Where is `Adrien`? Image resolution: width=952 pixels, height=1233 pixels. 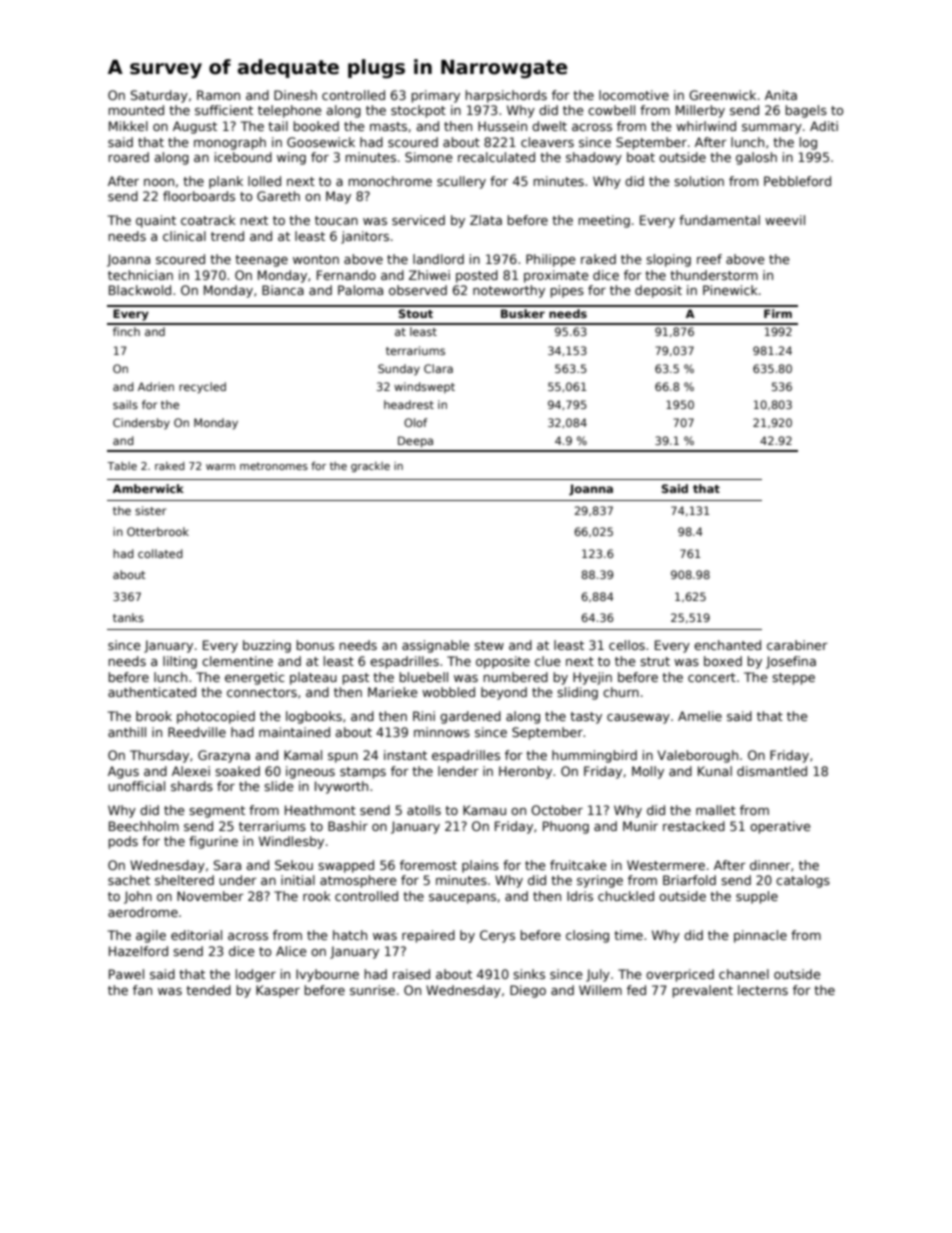
Adrien is located at coordinates (156, 386).
